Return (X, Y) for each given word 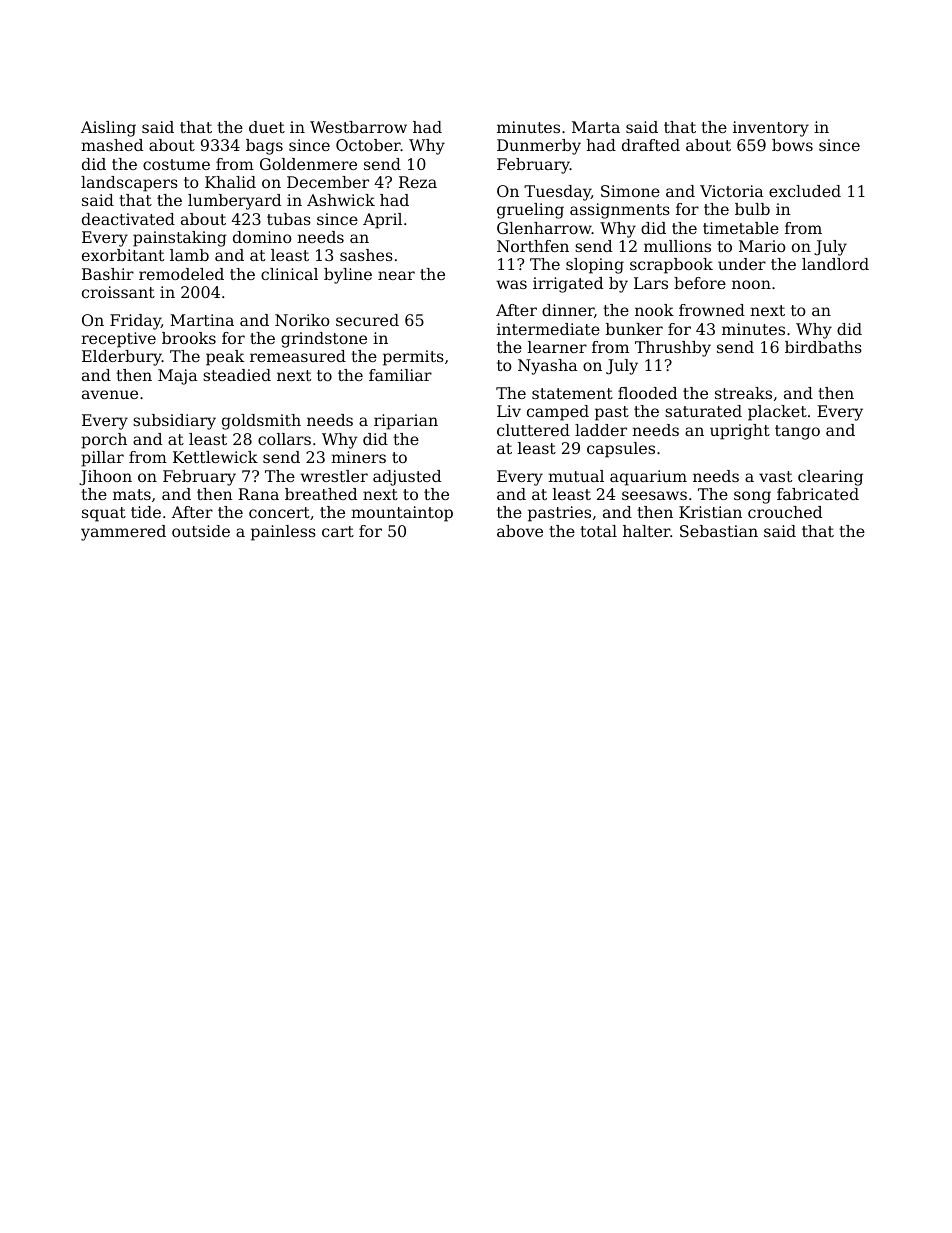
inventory (771, 129)
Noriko (302, 320)
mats (132, 494)
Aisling (108, 129)
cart (338, 531)
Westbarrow (358, 127)
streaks (743, 393)
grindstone (324, 340)
